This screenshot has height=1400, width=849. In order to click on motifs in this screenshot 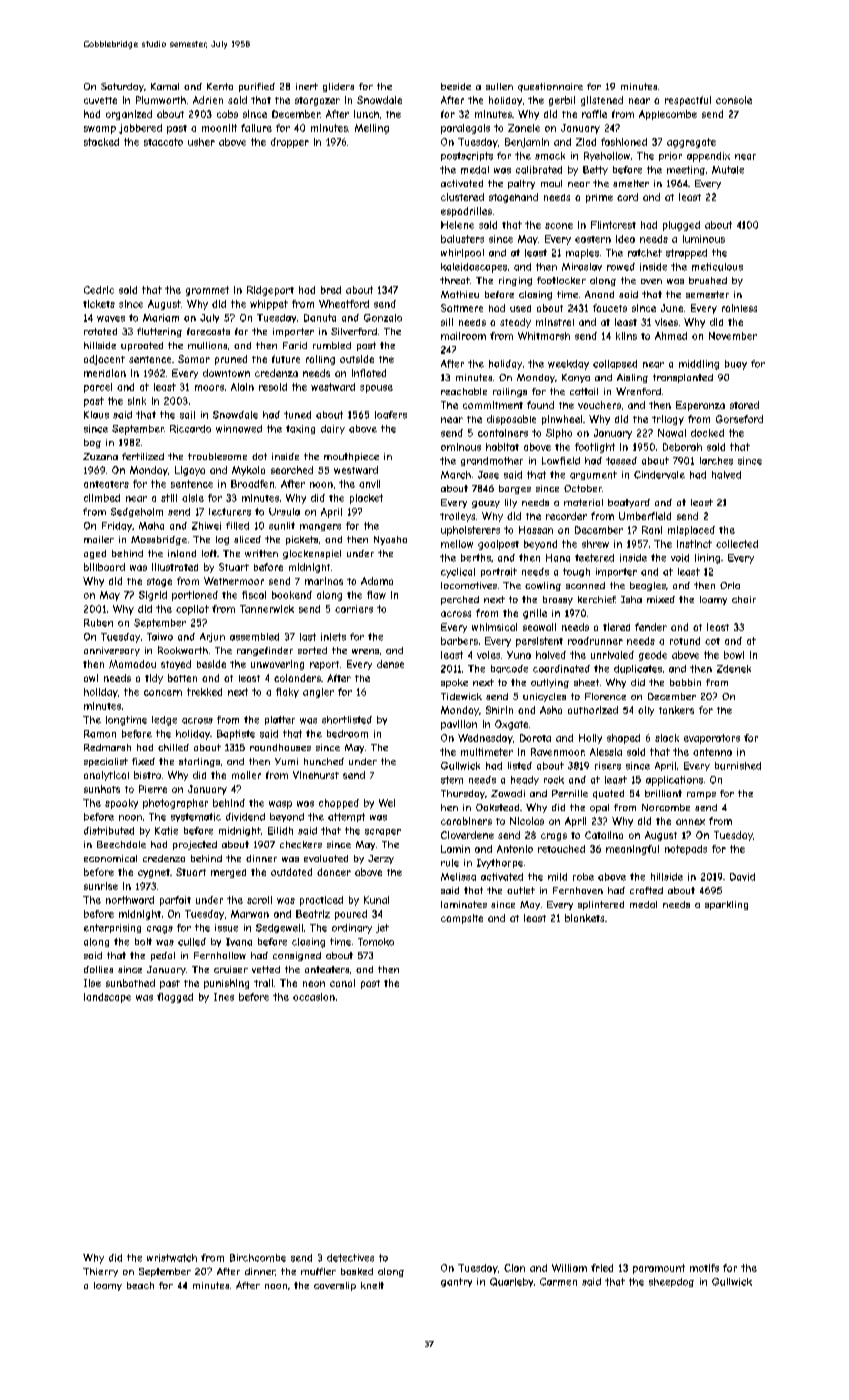, I will do `click(704, 1268)`.
